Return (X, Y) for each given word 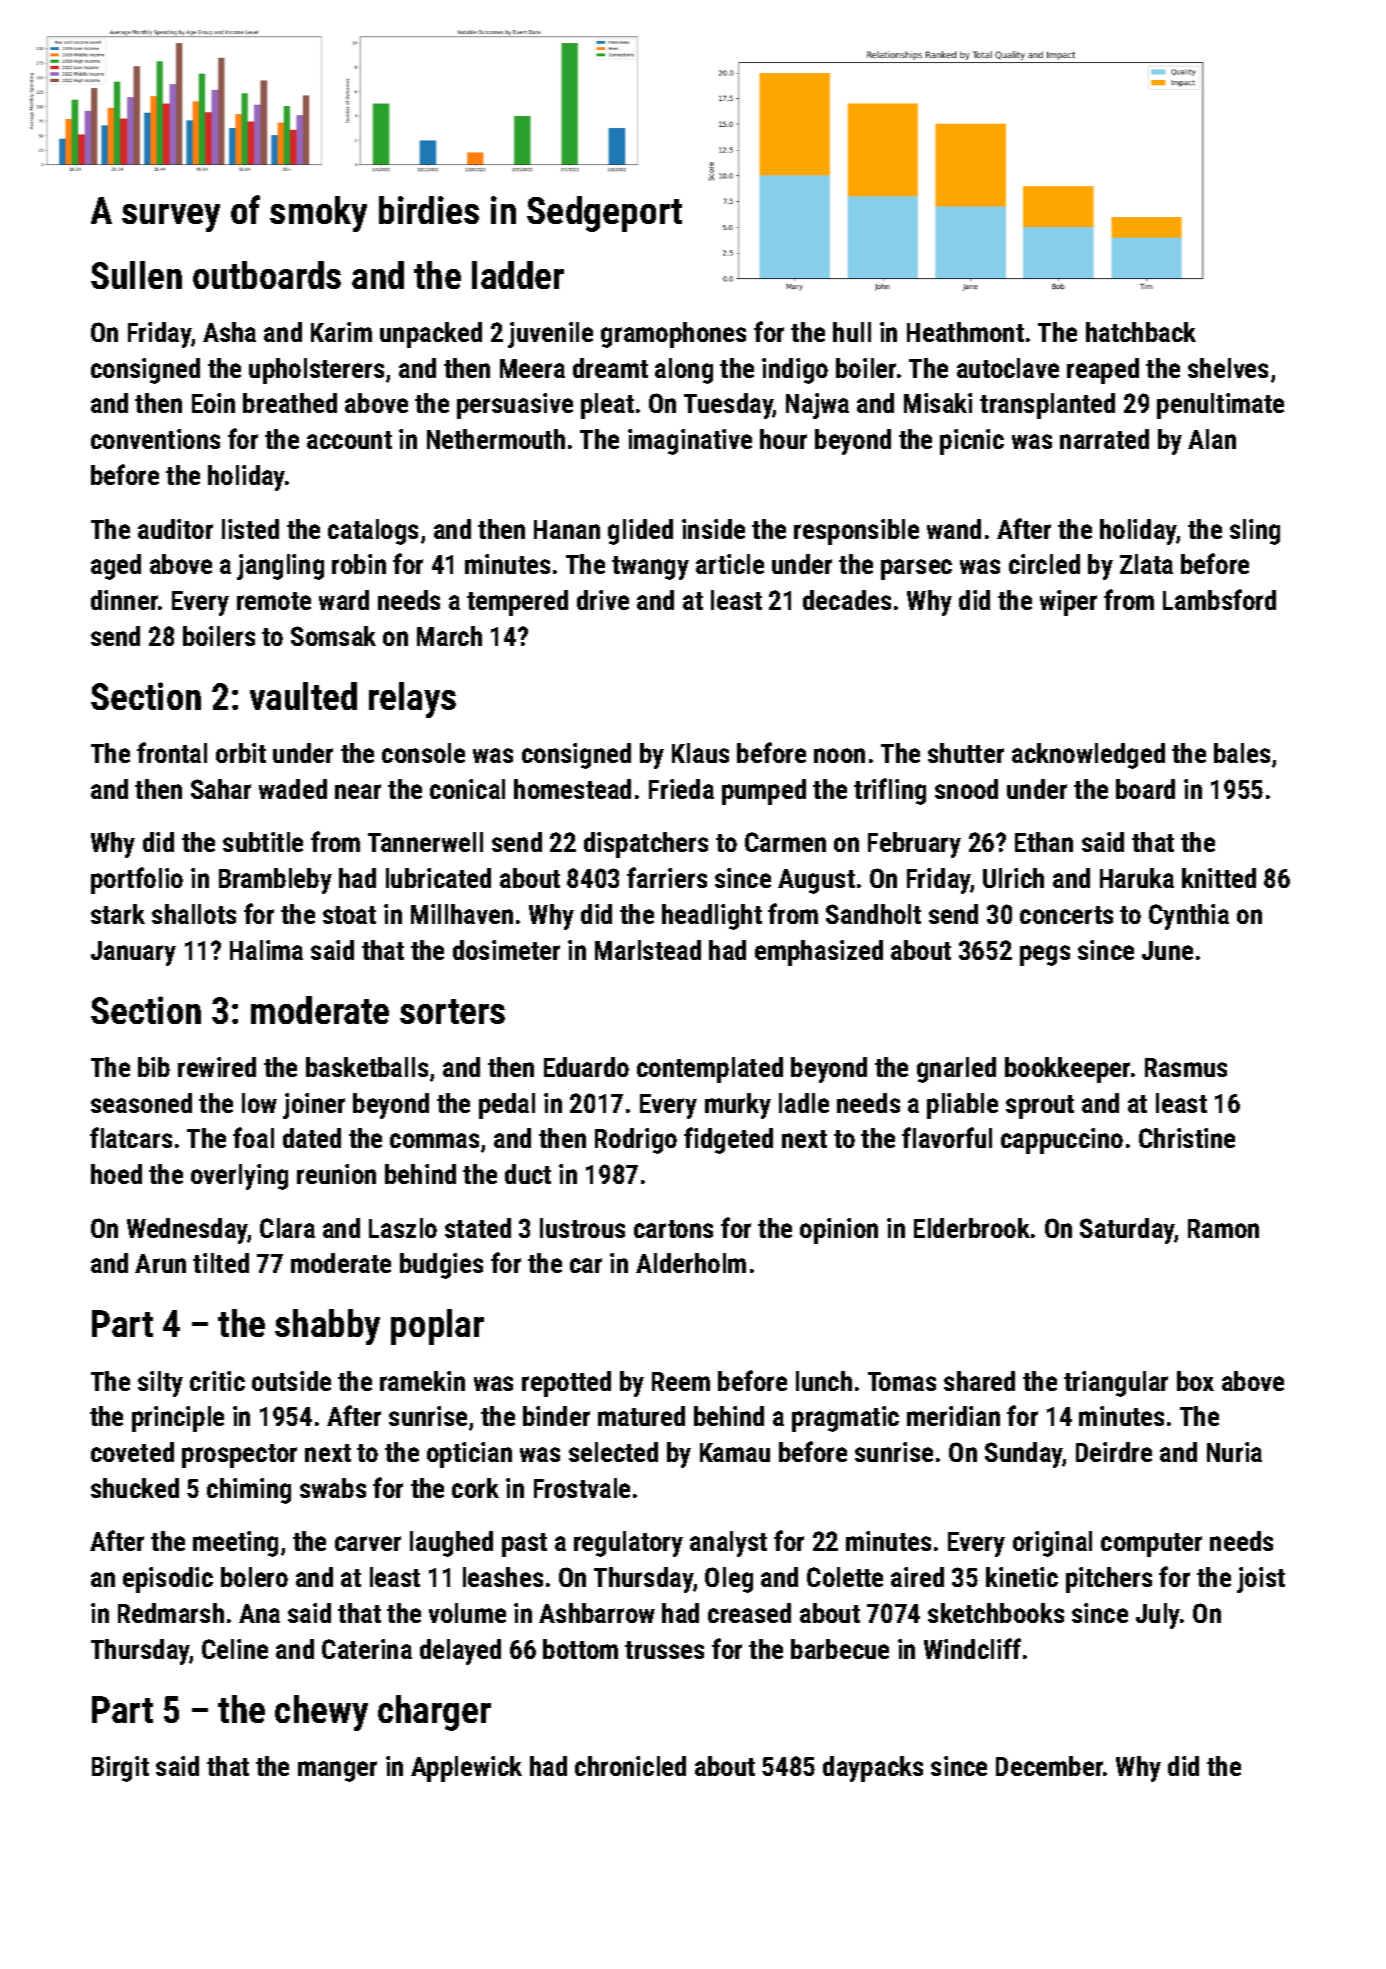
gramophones (673, 335)
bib (154, 1067)
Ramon (1223, 1228)
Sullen (136, 275)
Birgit (120, 1769)
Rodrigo (636, 1141)
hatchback (1141, 332)
